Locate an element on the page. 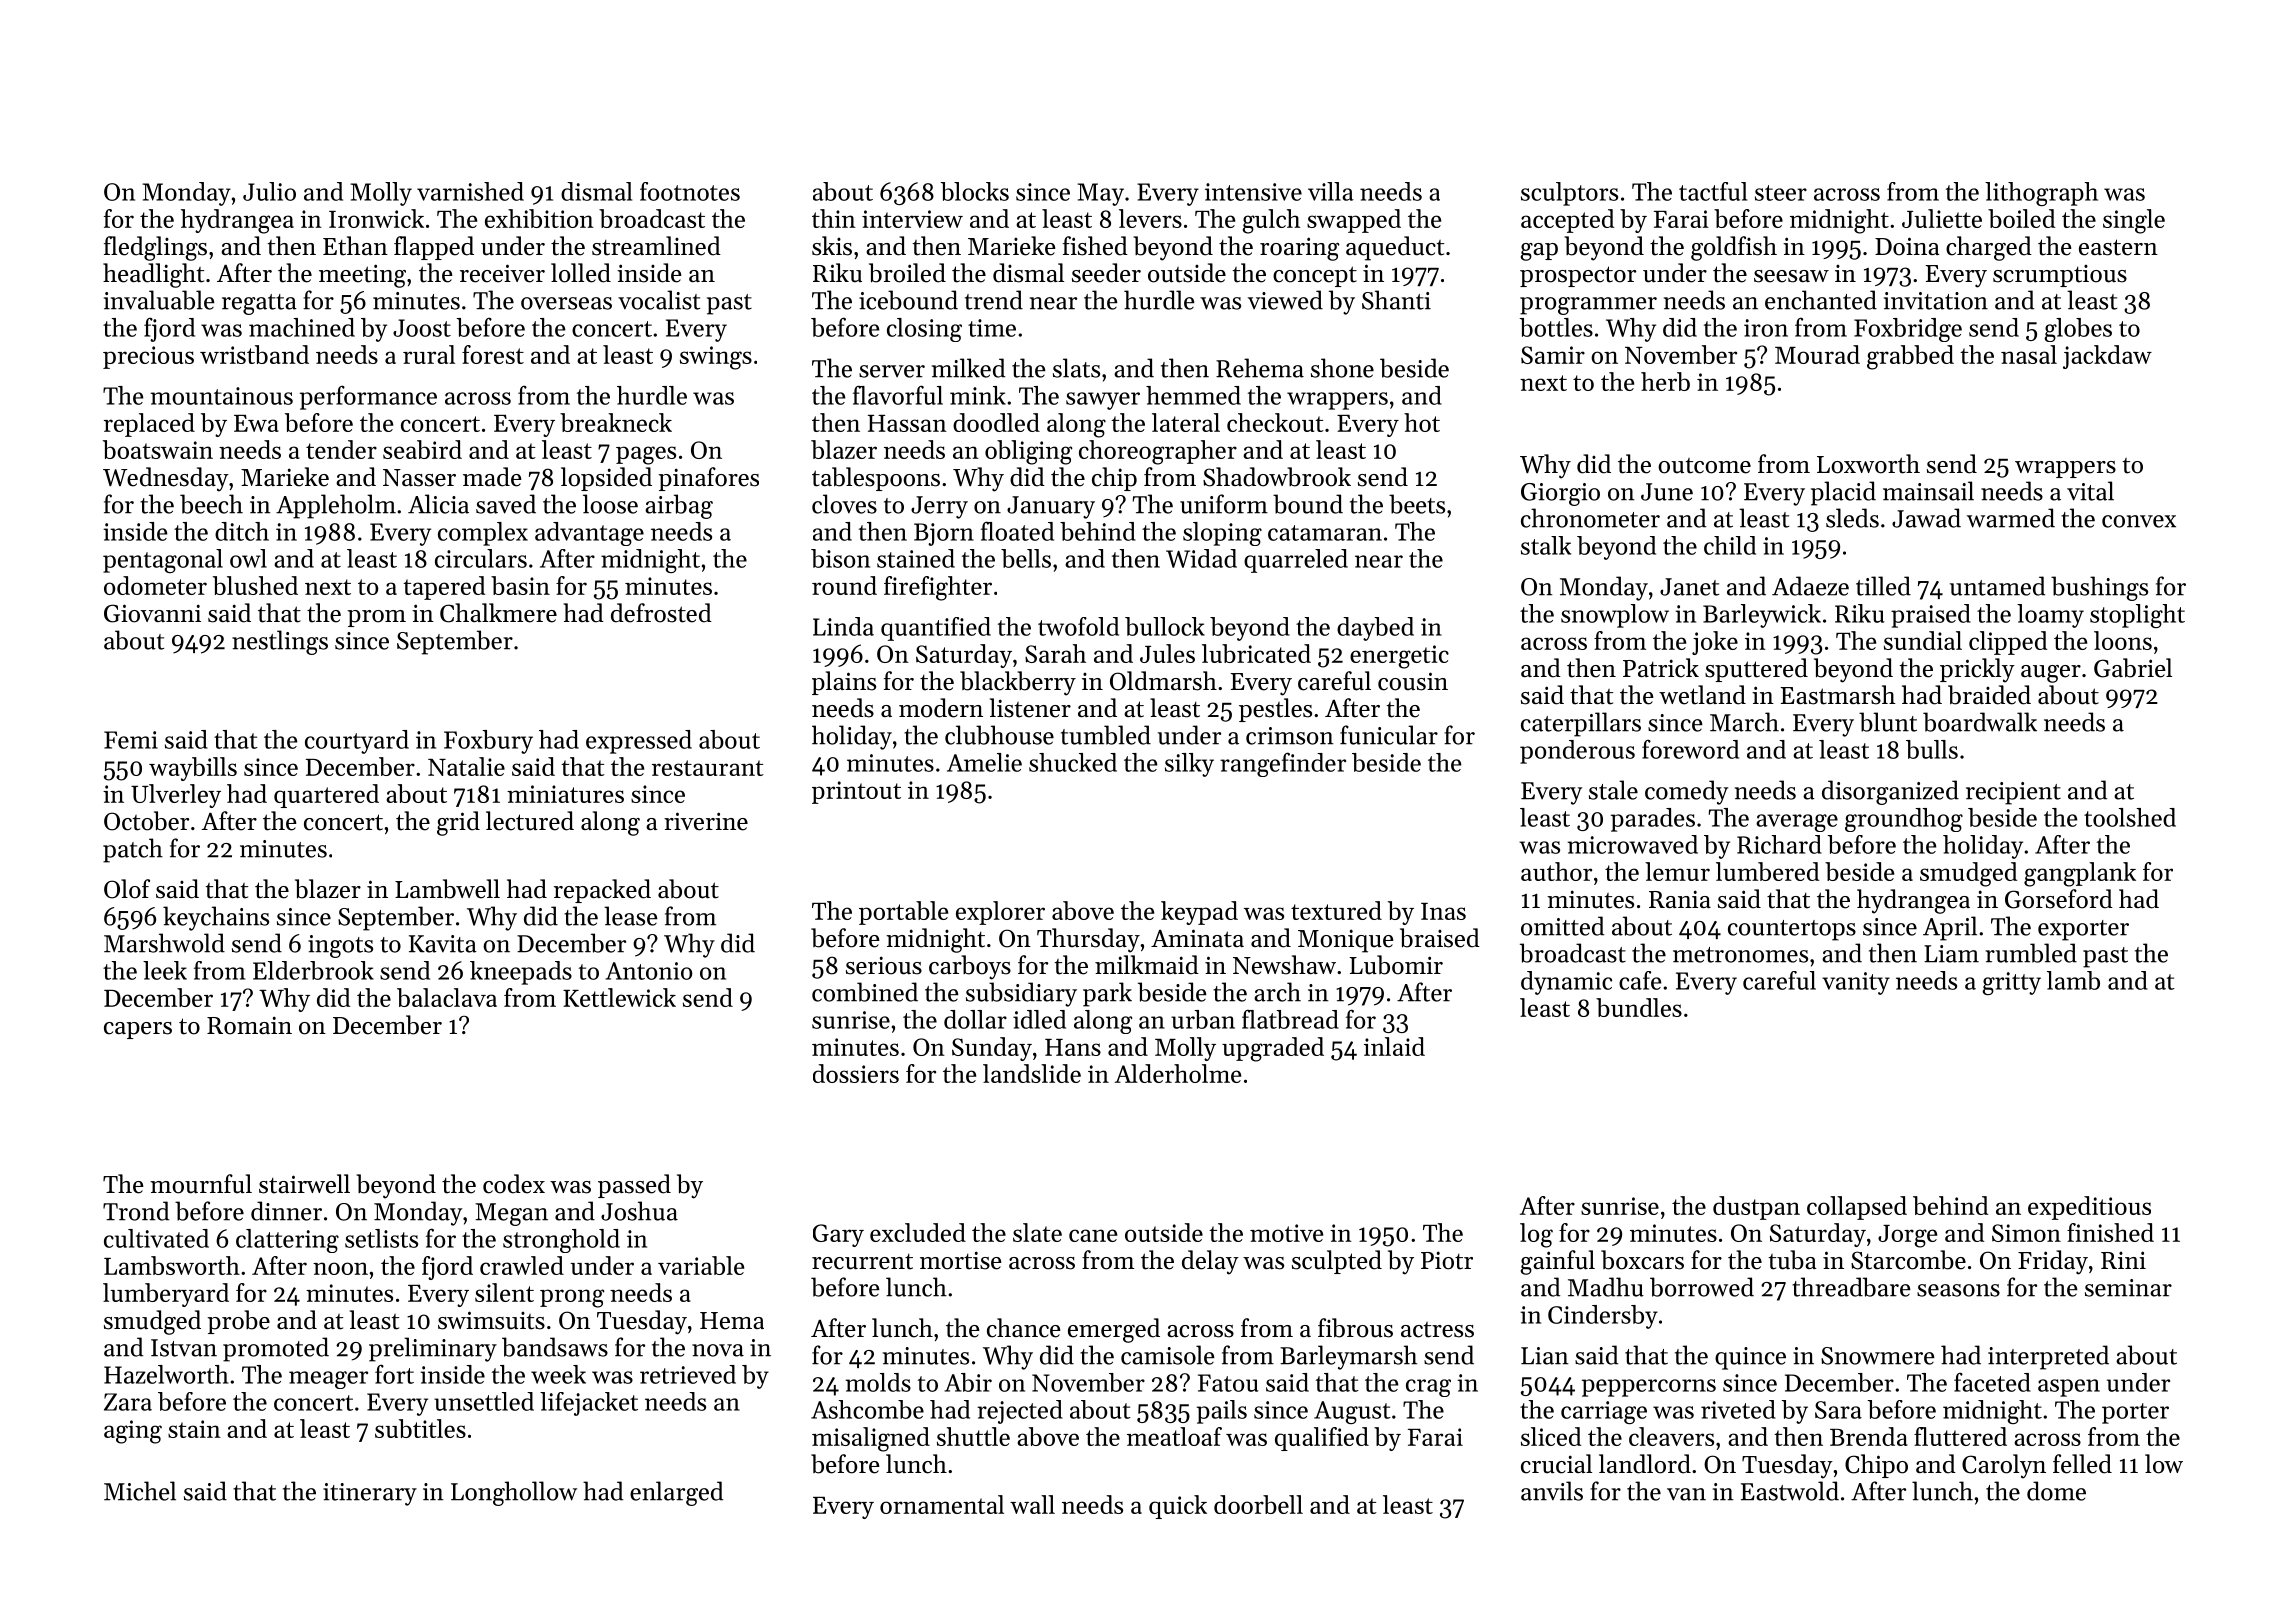 The height and width of the page is (1620, 2292). wetland is located at coordinates (1702, 695).
